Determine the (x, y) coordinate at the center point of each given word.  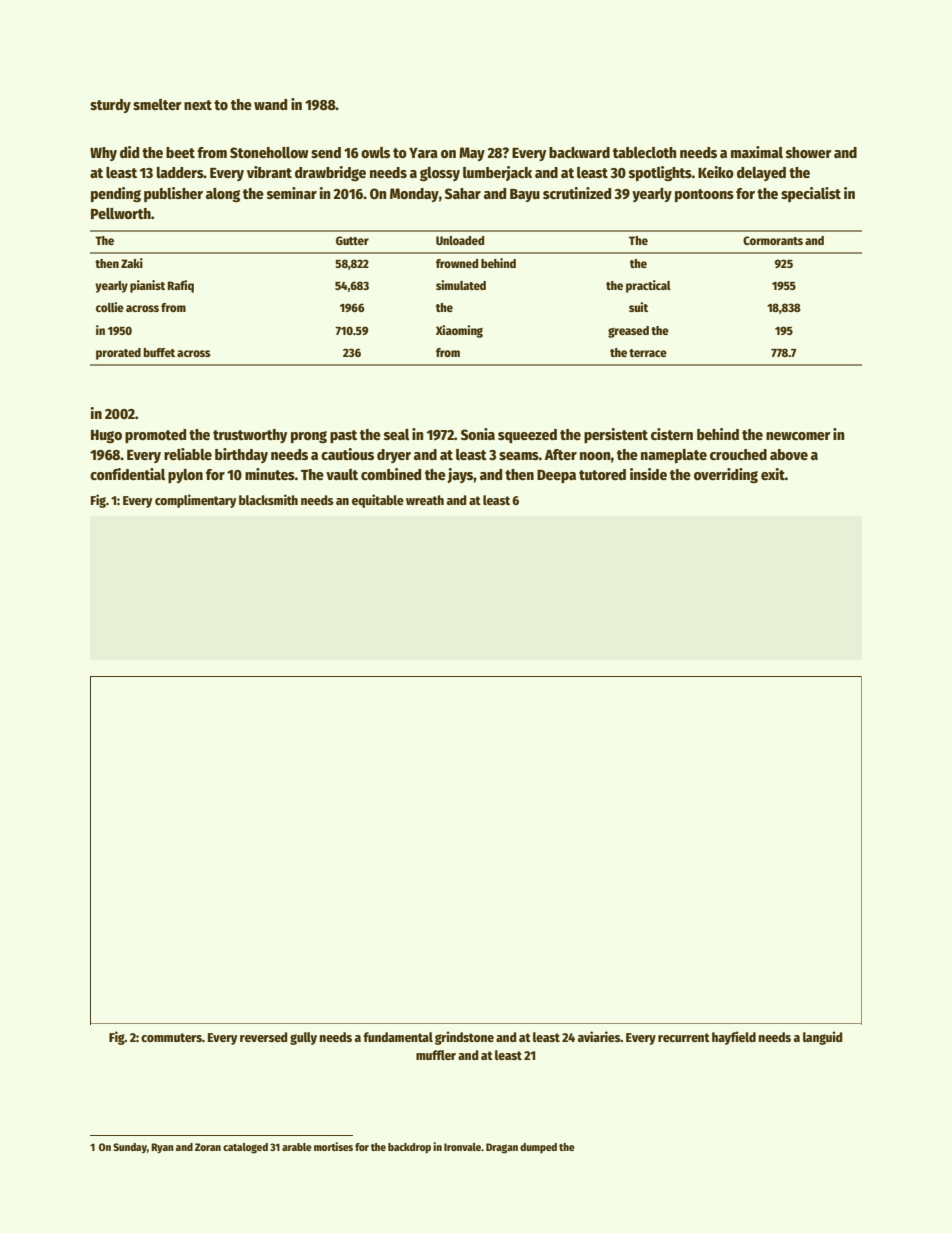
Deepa (556, 476)
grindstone (464, 1038)
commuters (171, 1037)
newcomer (798, 436)
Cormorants (773, 240)
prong (309, 437)
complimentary (196, 501)
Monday (414, 195)
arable (297, 1147)
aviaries (599, 1036)
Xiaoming (459, 331)
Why (103, 154)
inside (648, 474)
